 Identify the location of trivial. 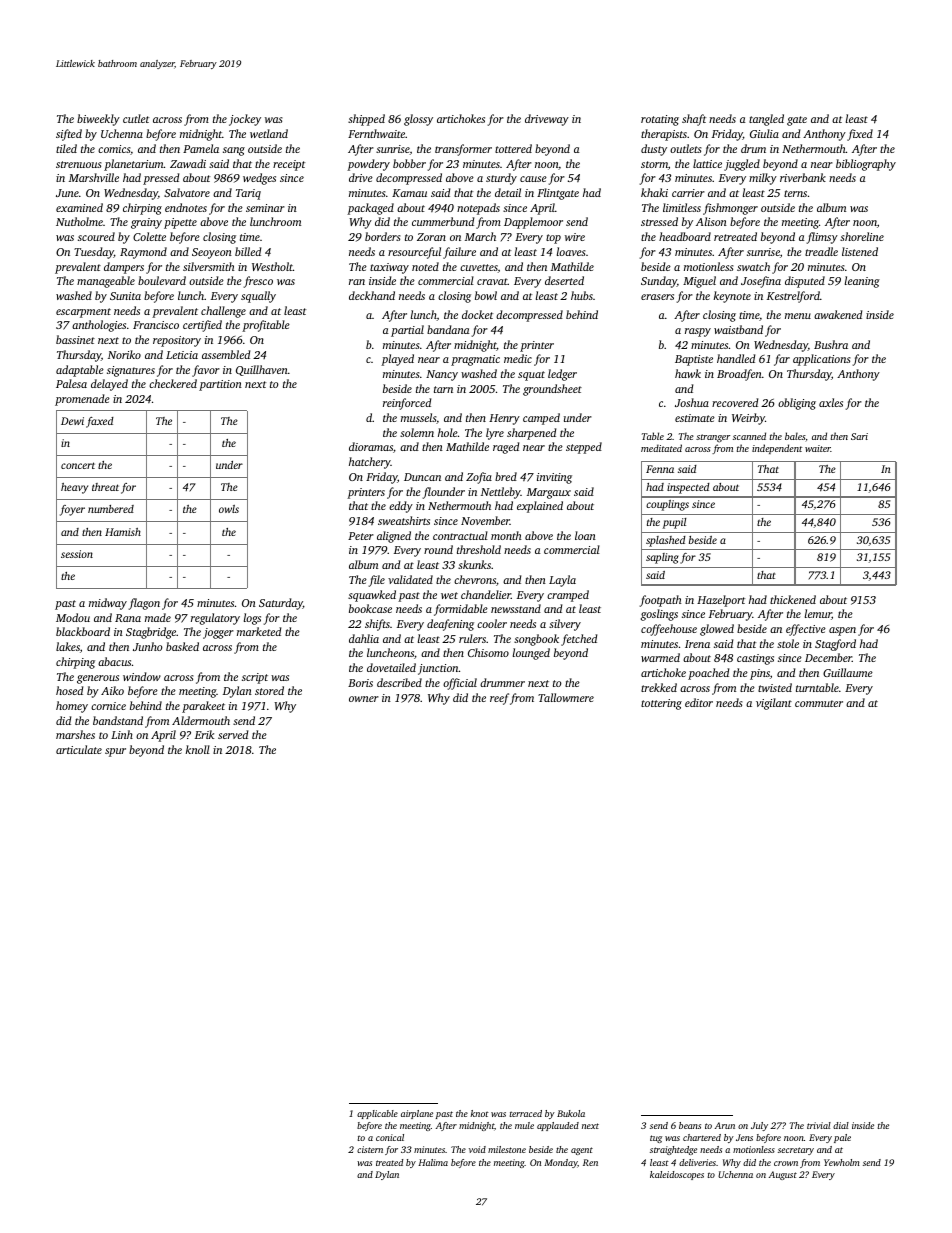
(819, 1125).
